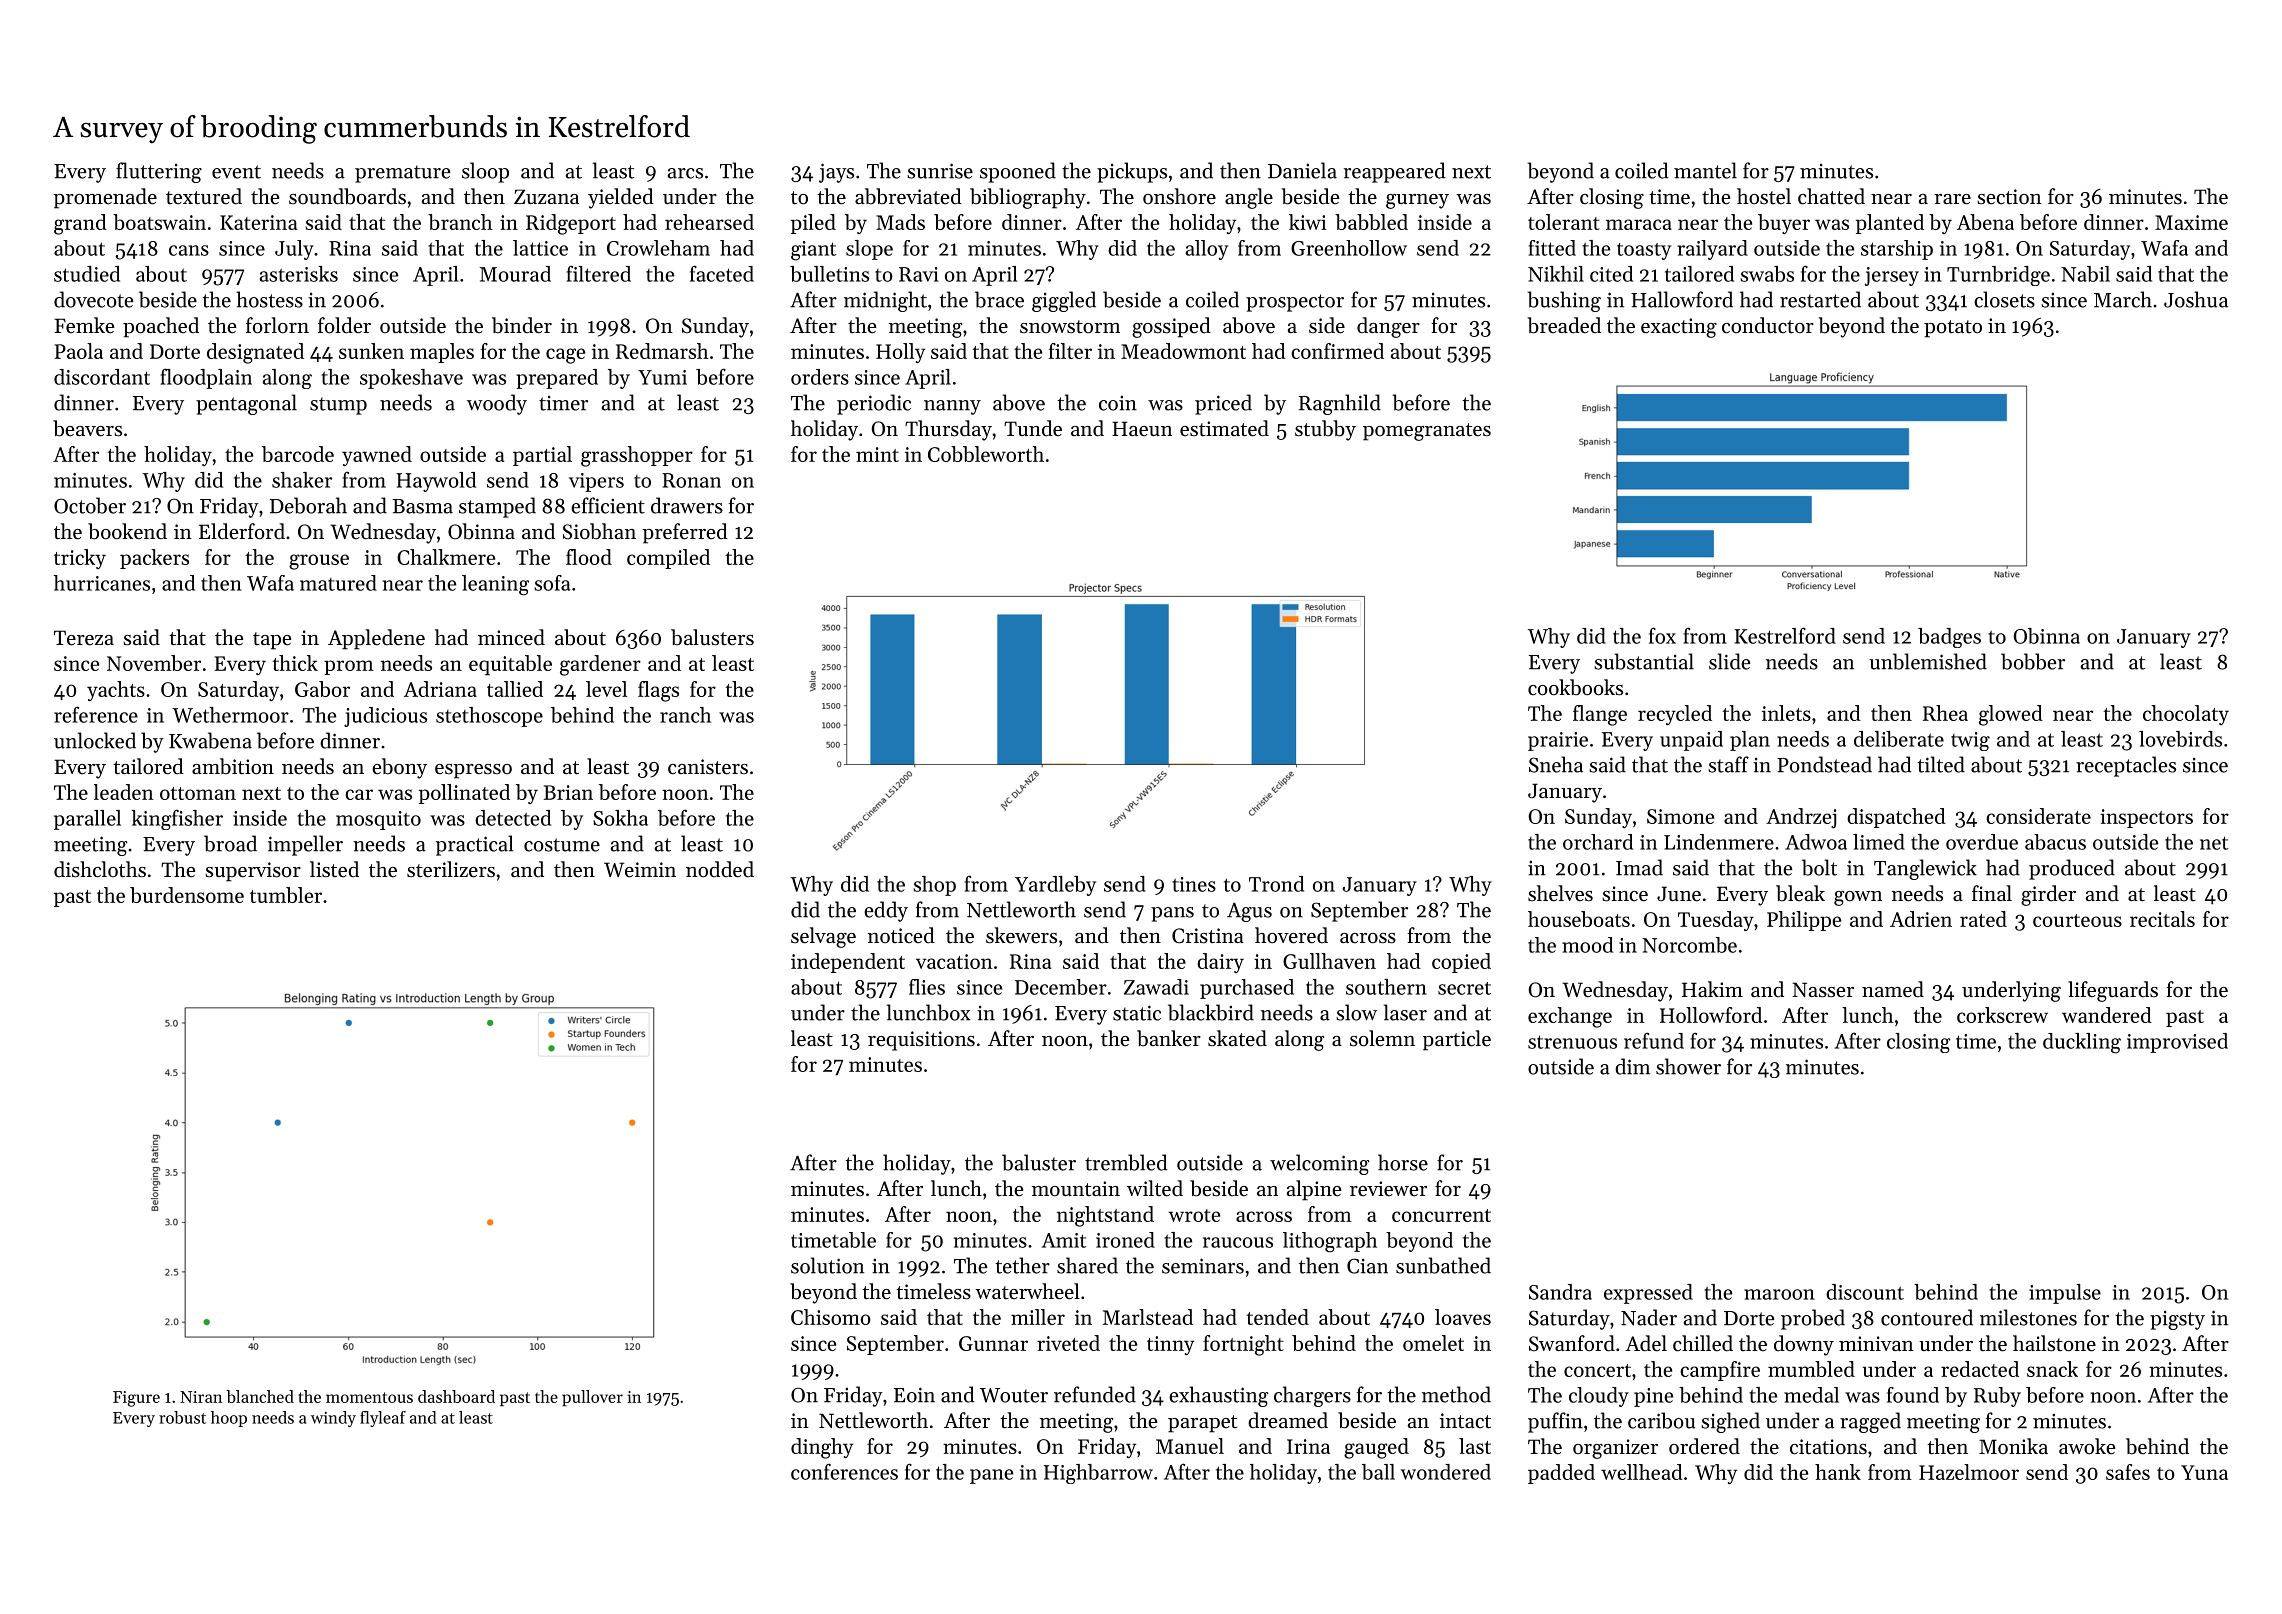 The height and width of the document is (1614, 2282). What do you see at coordinates (640, 870) in the document?
I see `Weimin` at bounding box center [640, 870].
